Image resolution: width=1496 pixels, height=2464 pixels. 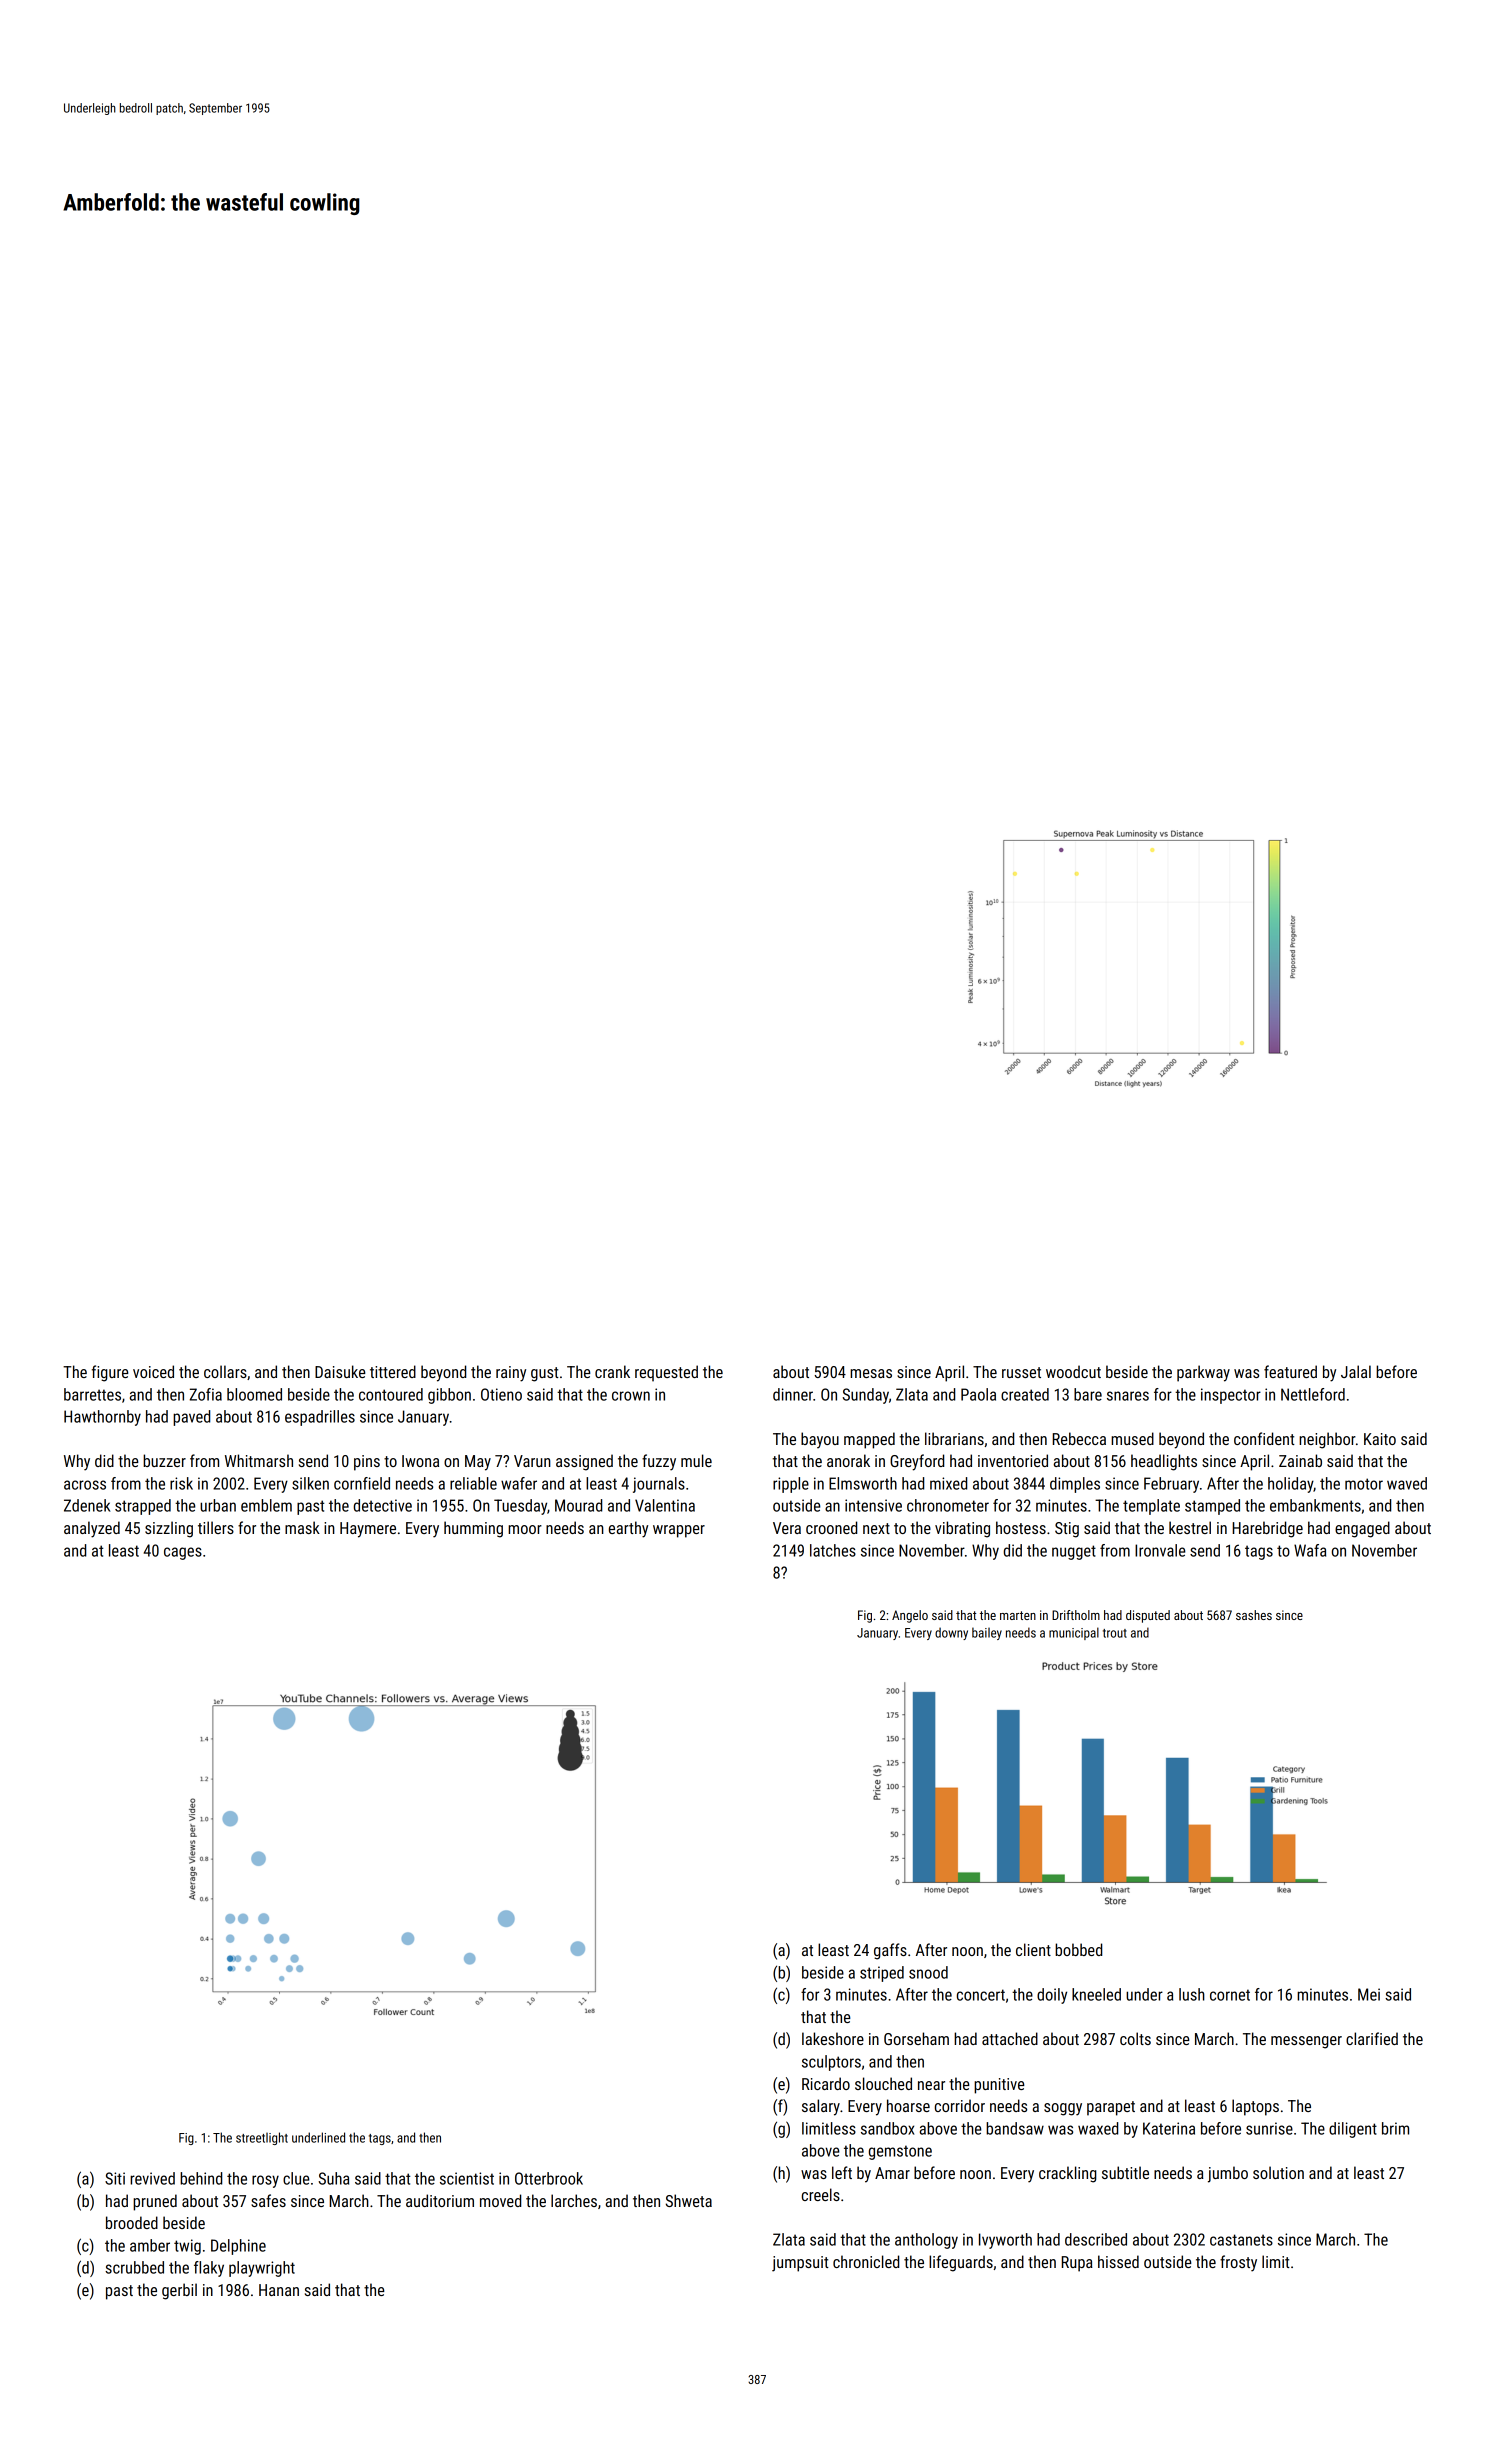 What do you see at coordinates (1372, 2038) in the document?
I see `clarified` at bounding box center [1372, 2038].
